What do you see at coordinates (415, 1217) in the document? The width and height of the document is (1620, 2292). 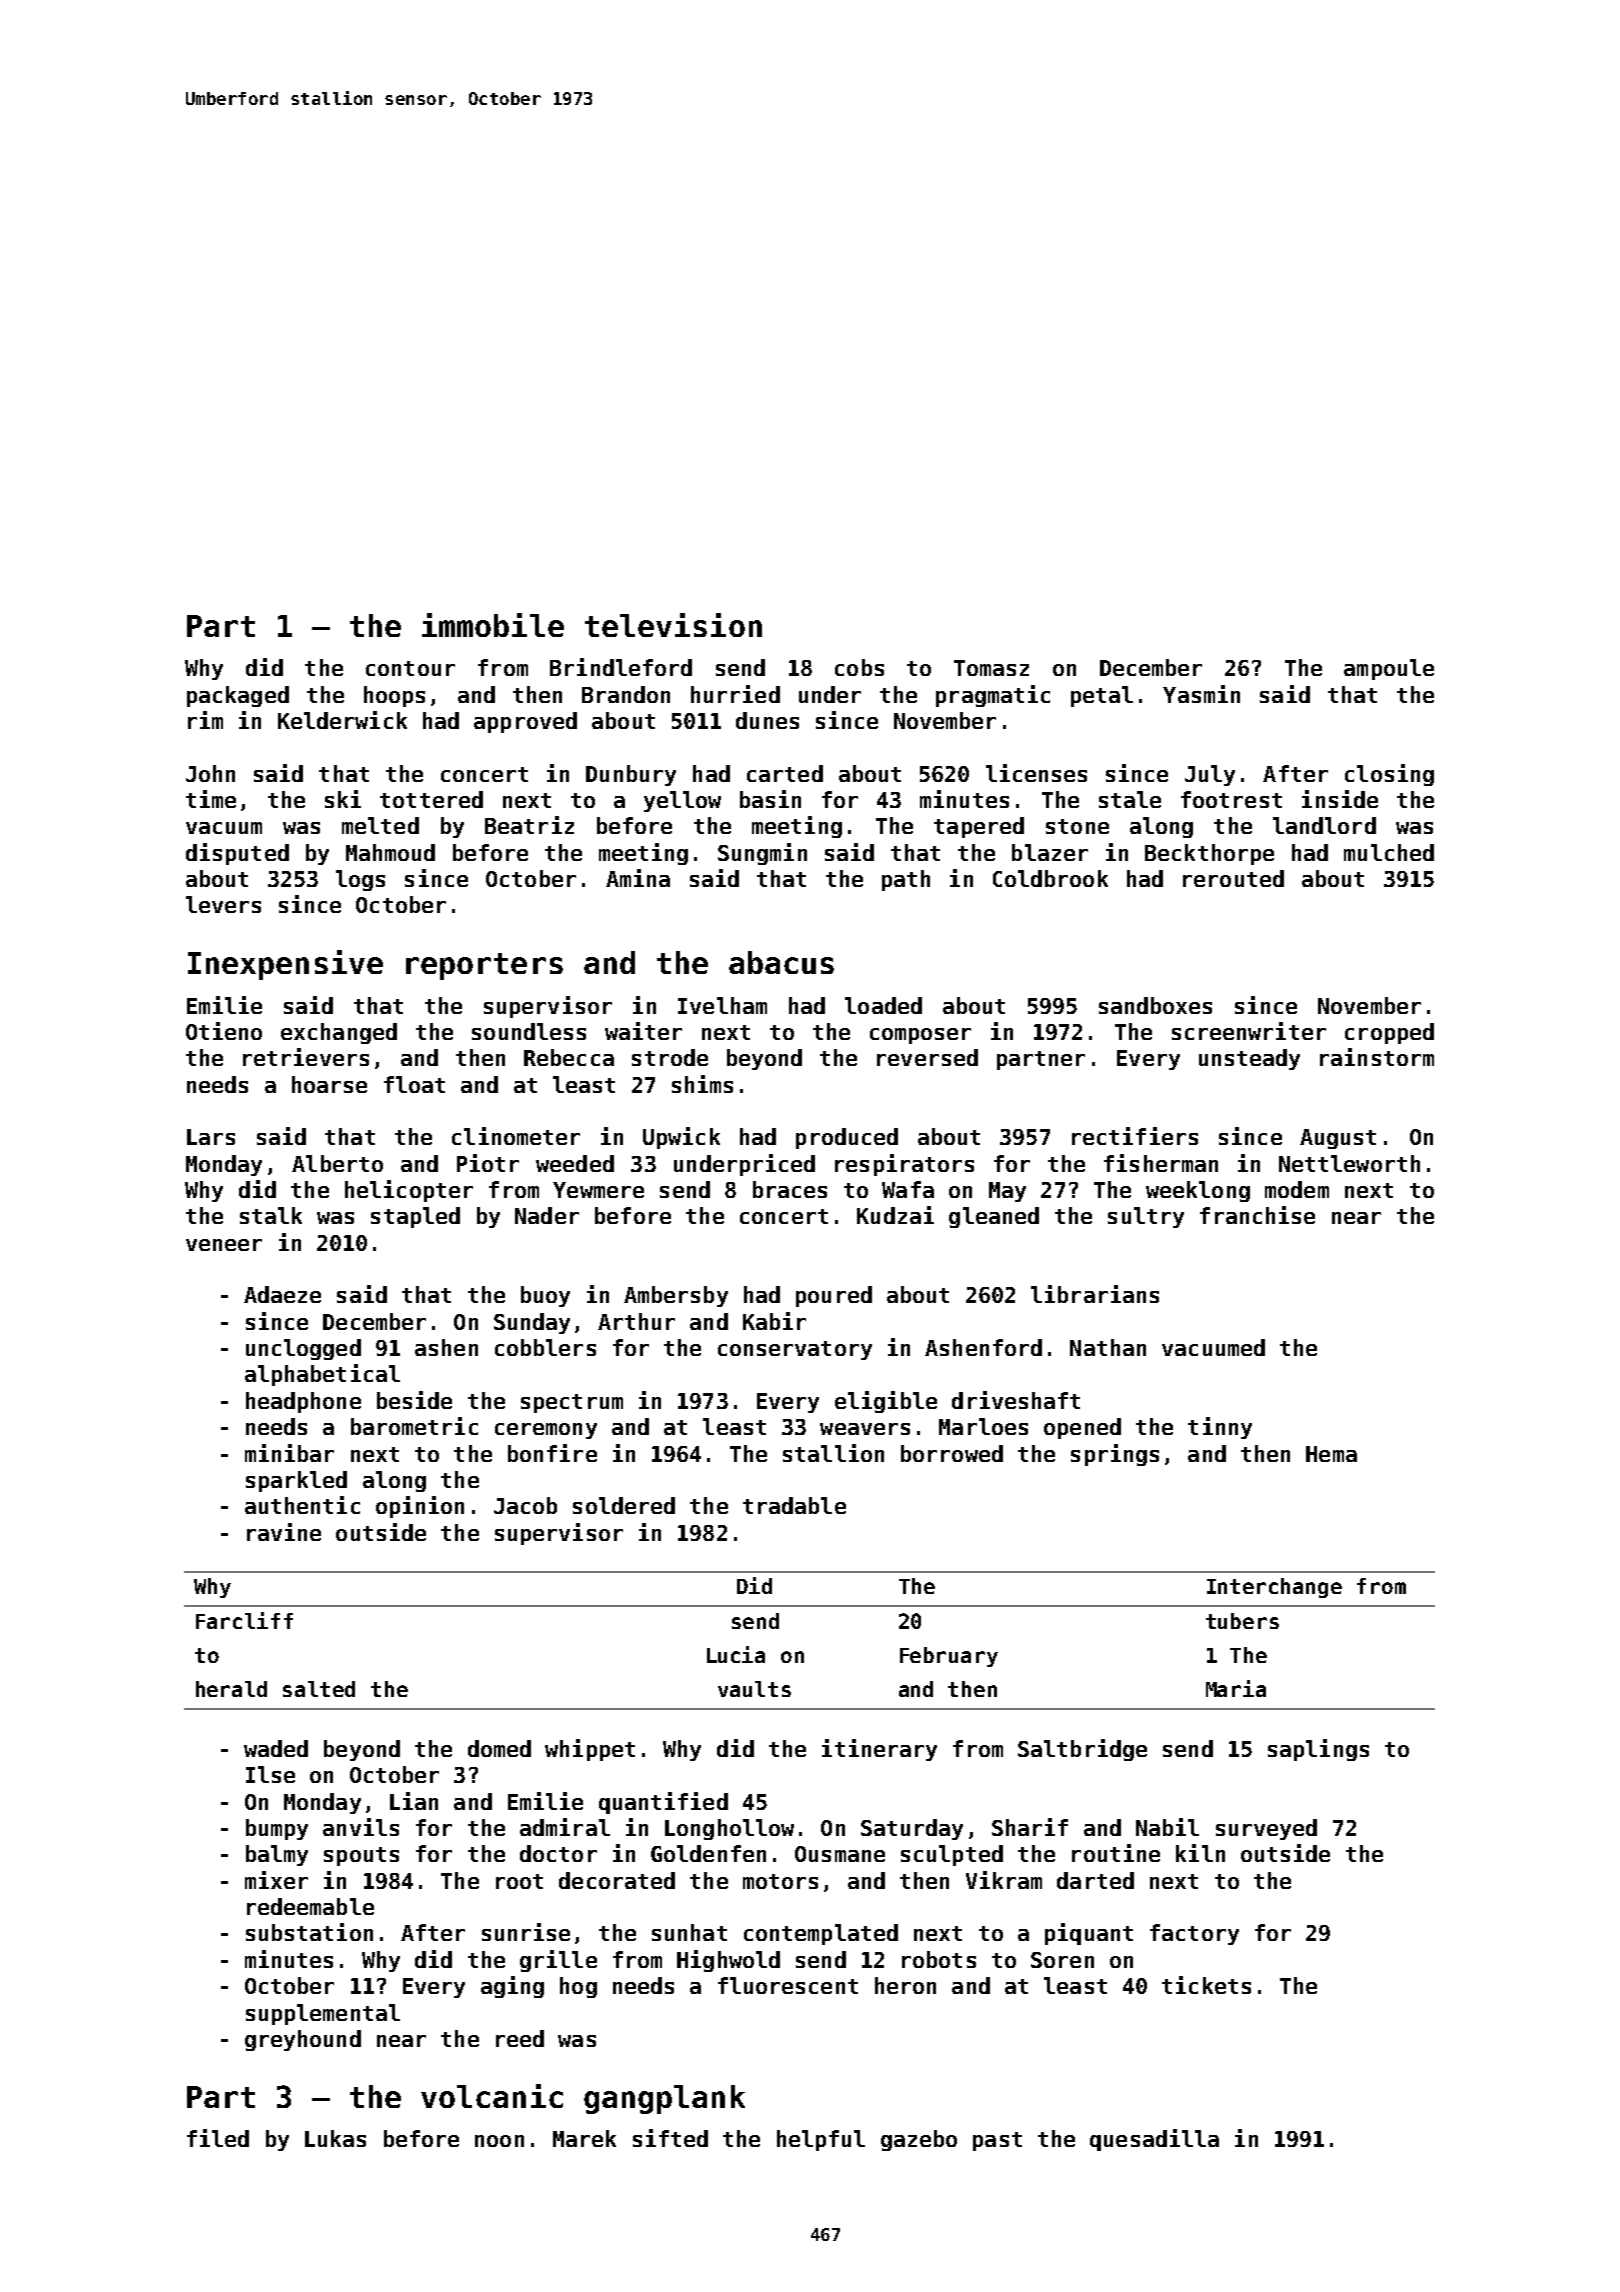 I see `stapled` at bounding box center [415, 1217].
